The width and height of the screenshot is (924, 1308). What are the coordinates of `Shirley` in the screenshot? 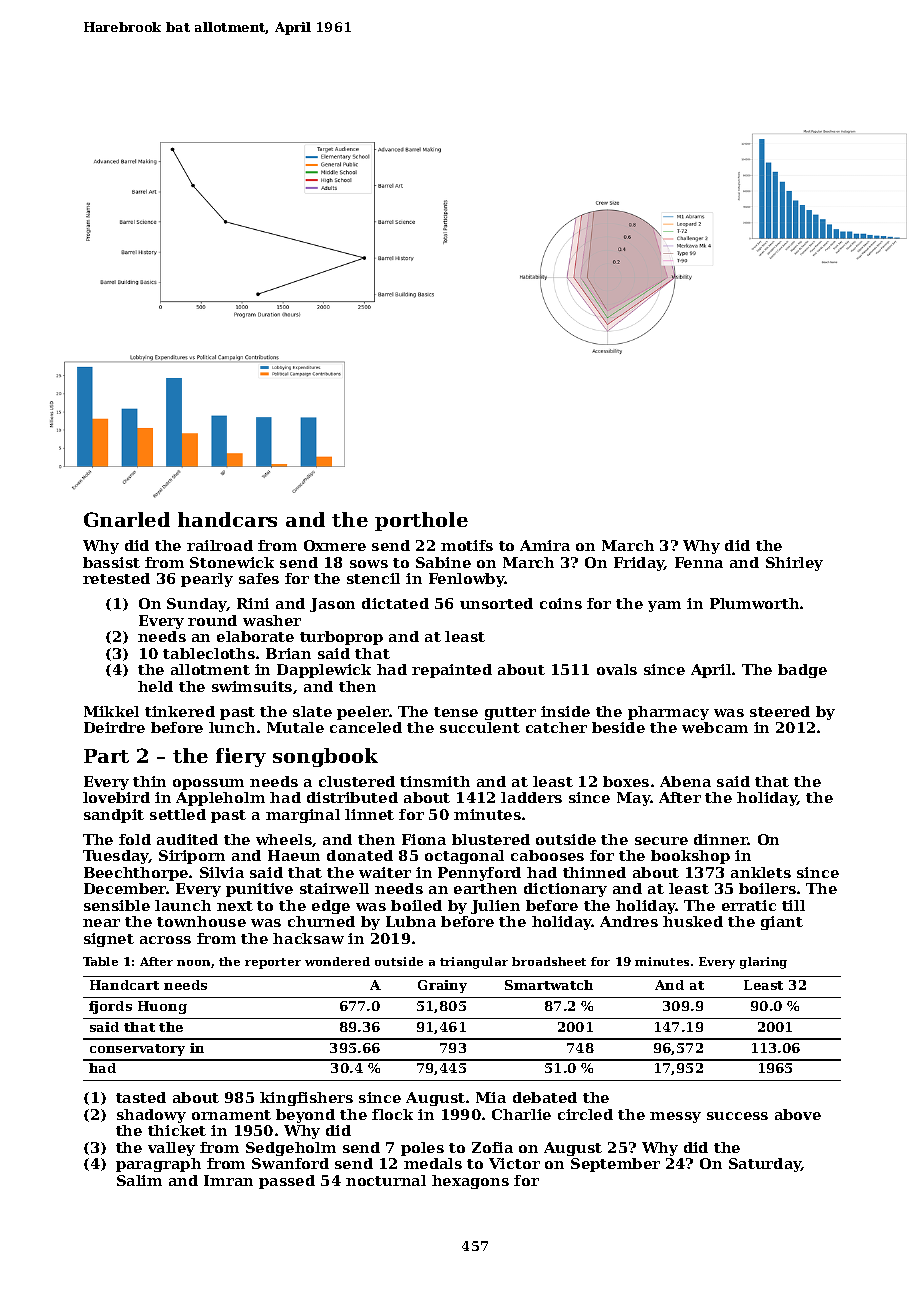 It's located at (794, 564).
